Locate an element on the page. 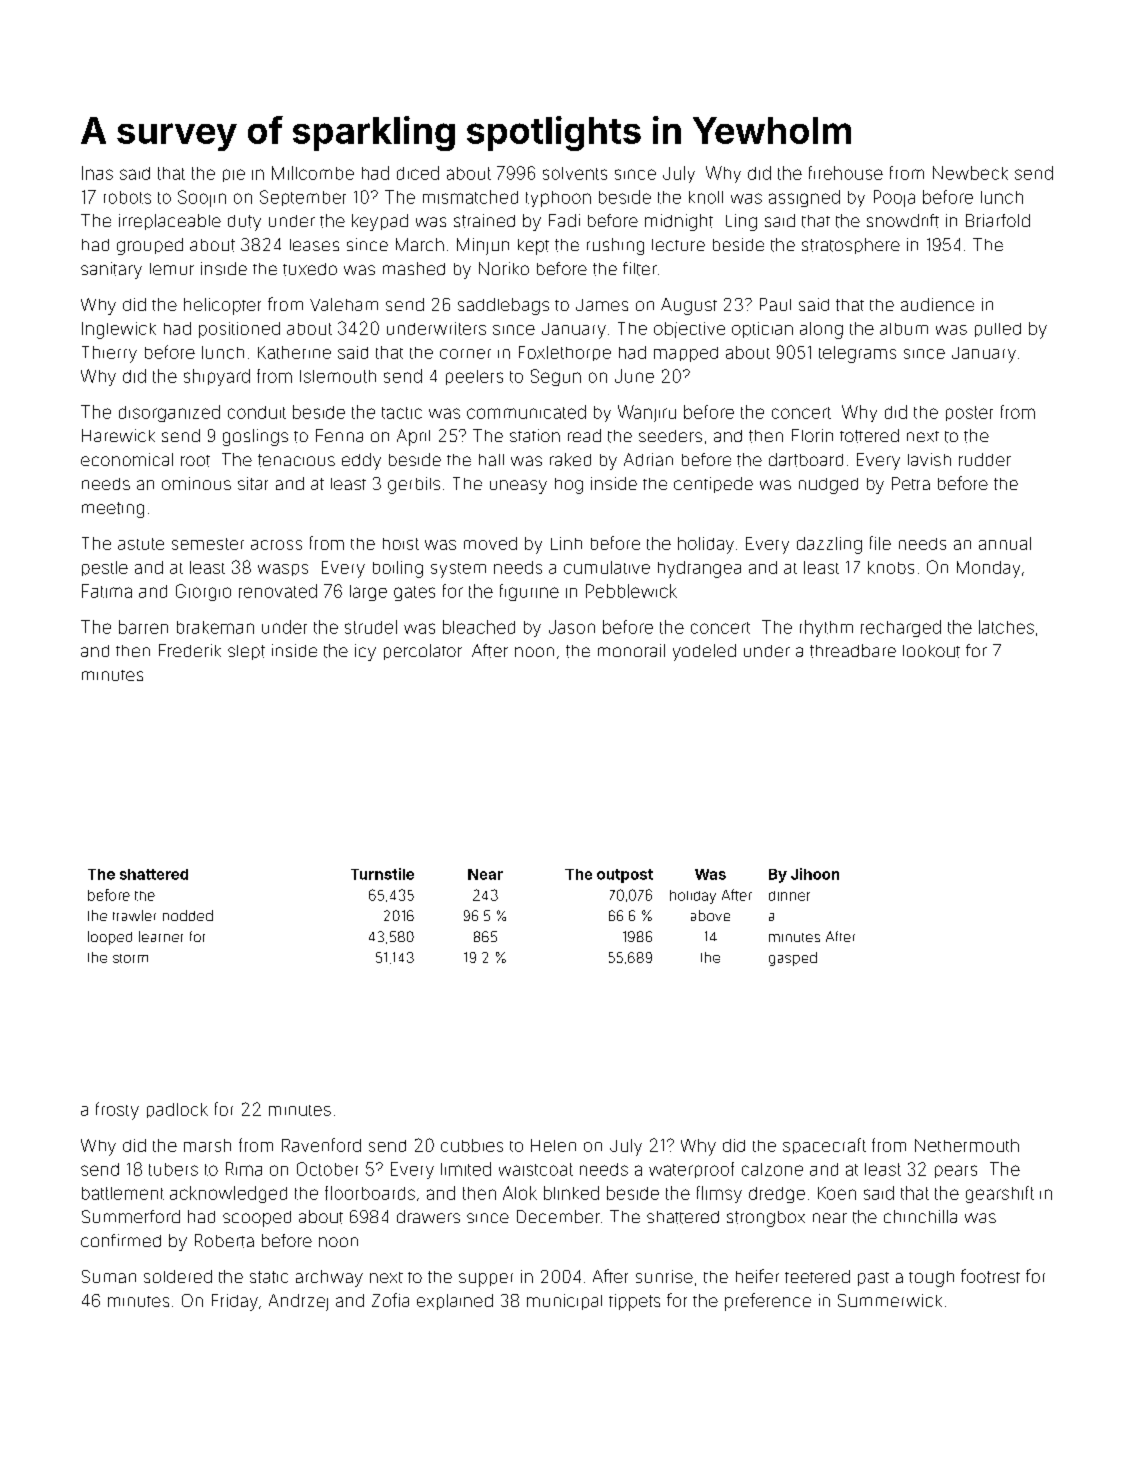  helicopter is located at coordinates (222, 306).
